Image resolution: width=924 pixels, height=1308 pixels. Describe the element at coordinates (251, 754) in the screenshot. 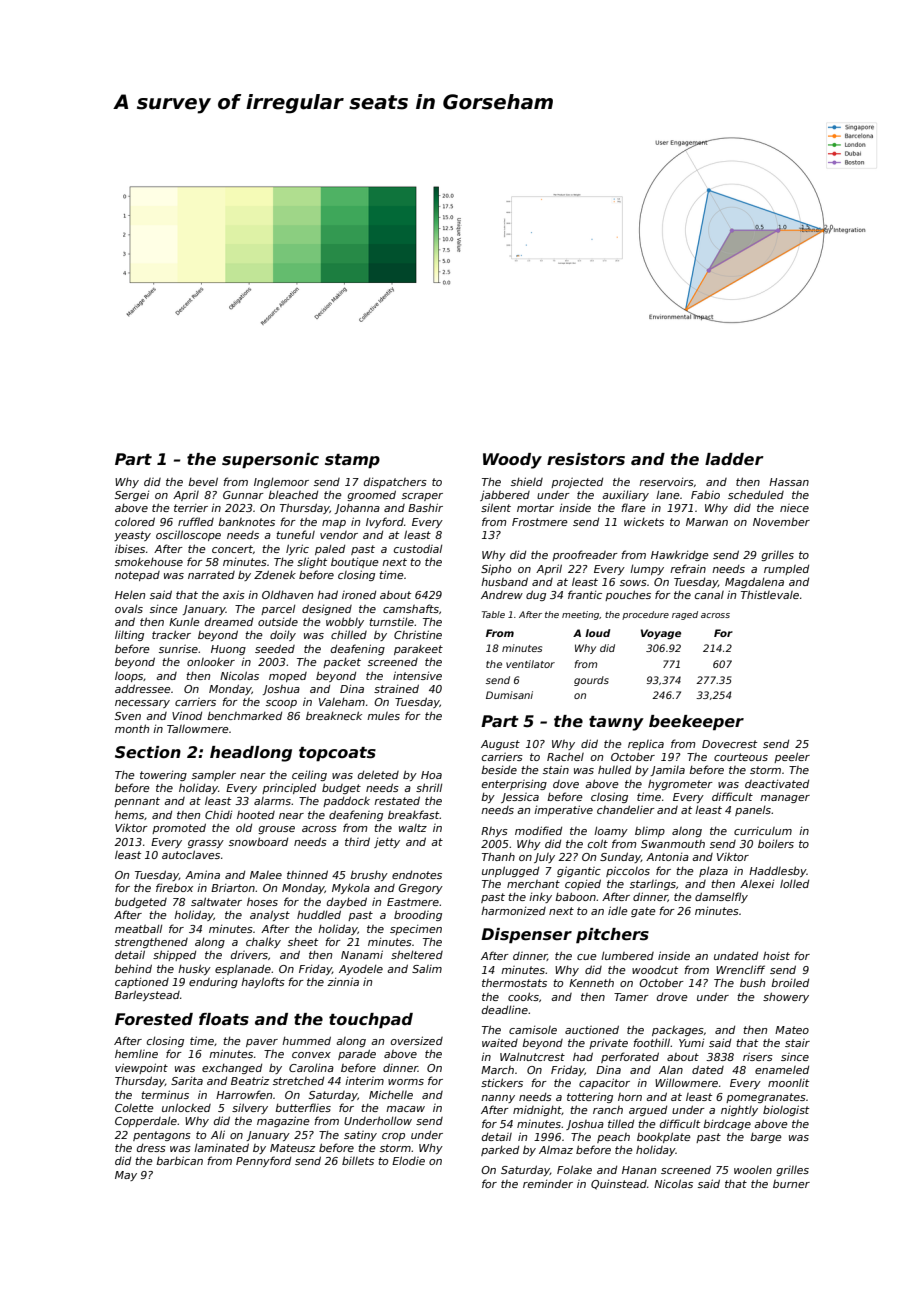

I see `headlong` at that location.
